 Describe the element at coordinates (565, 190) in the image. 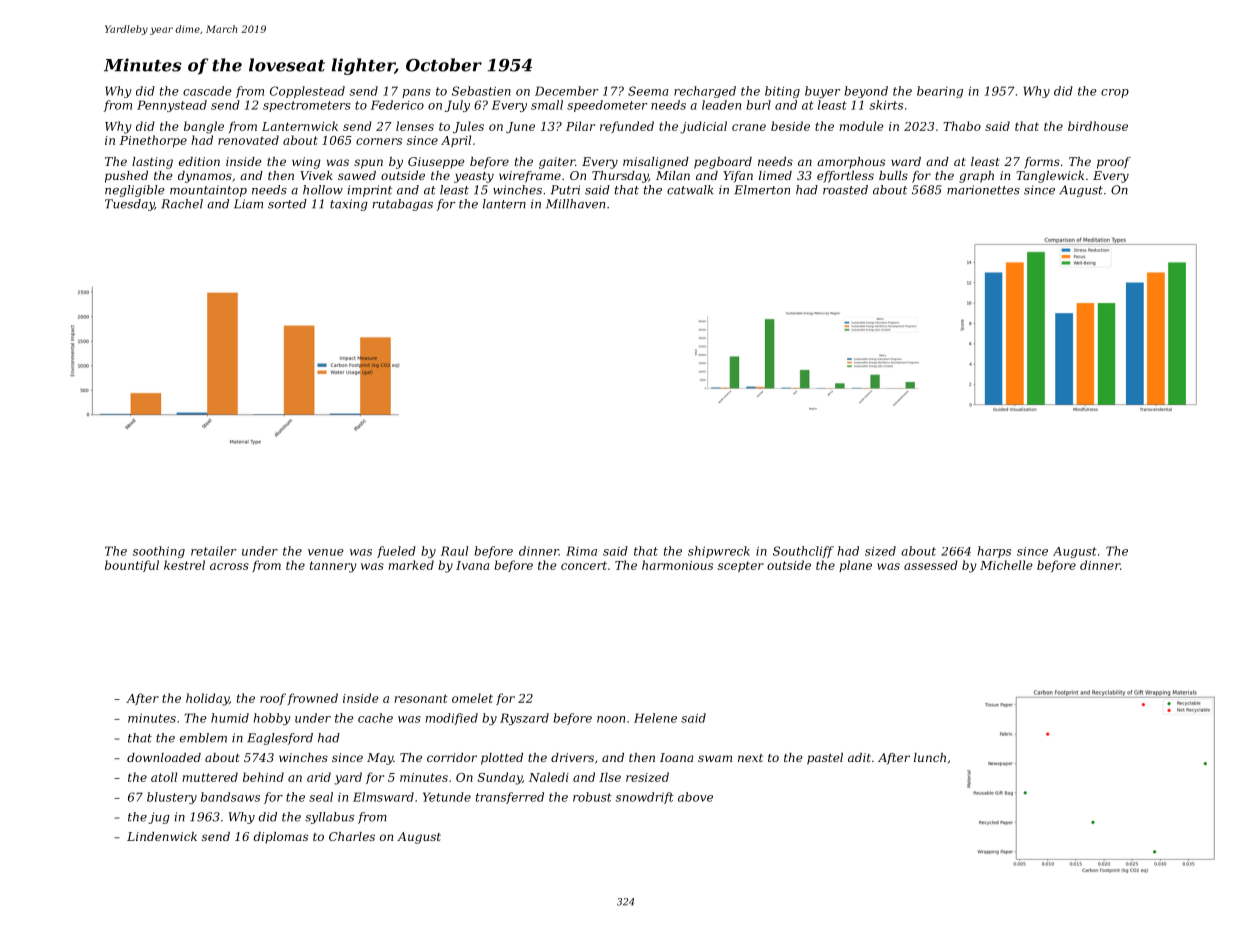

I see `Putri` at that location.
